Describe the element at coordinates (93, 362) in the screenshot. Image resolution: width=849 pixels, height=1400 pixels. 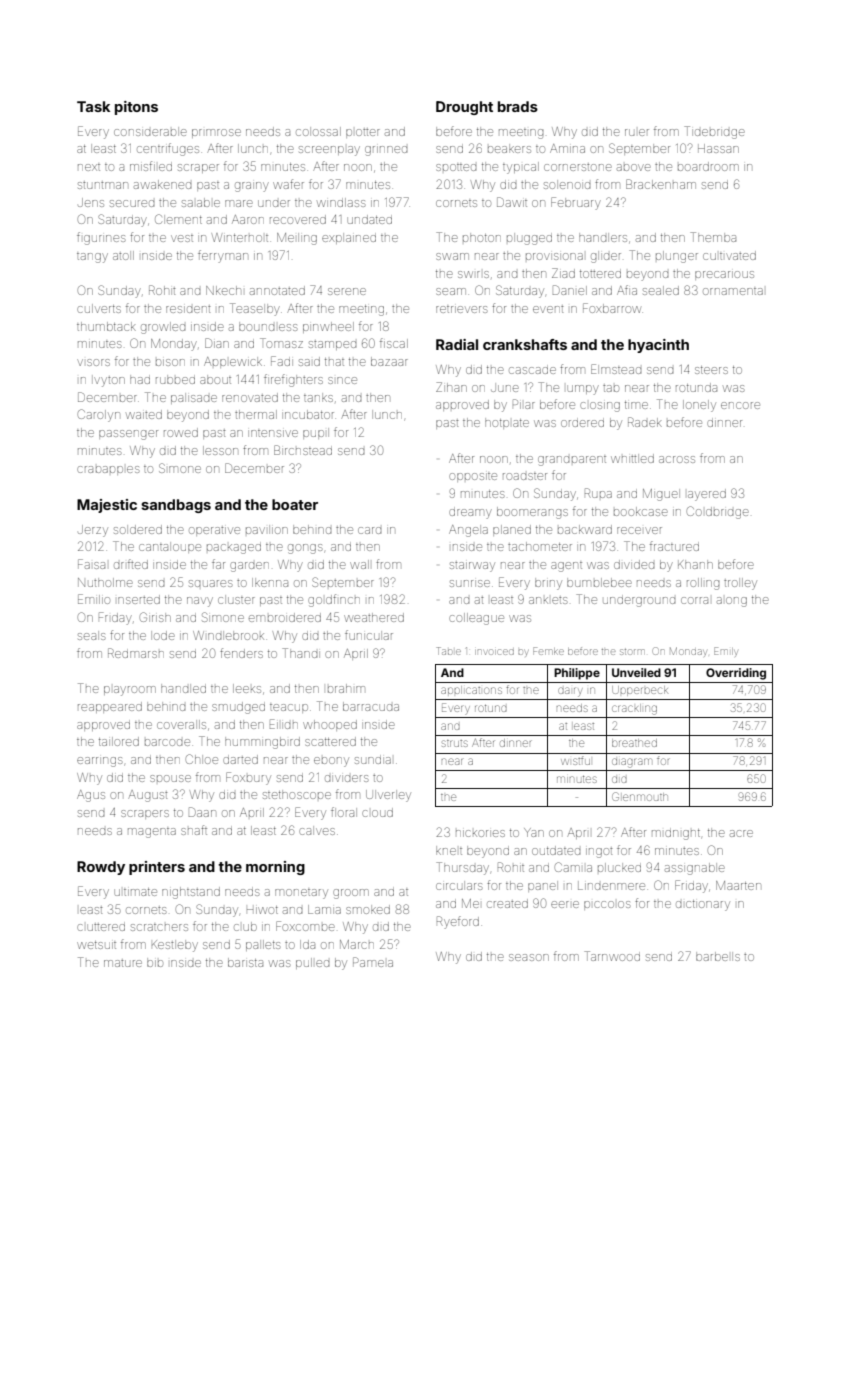
I see `visors` at that location.
